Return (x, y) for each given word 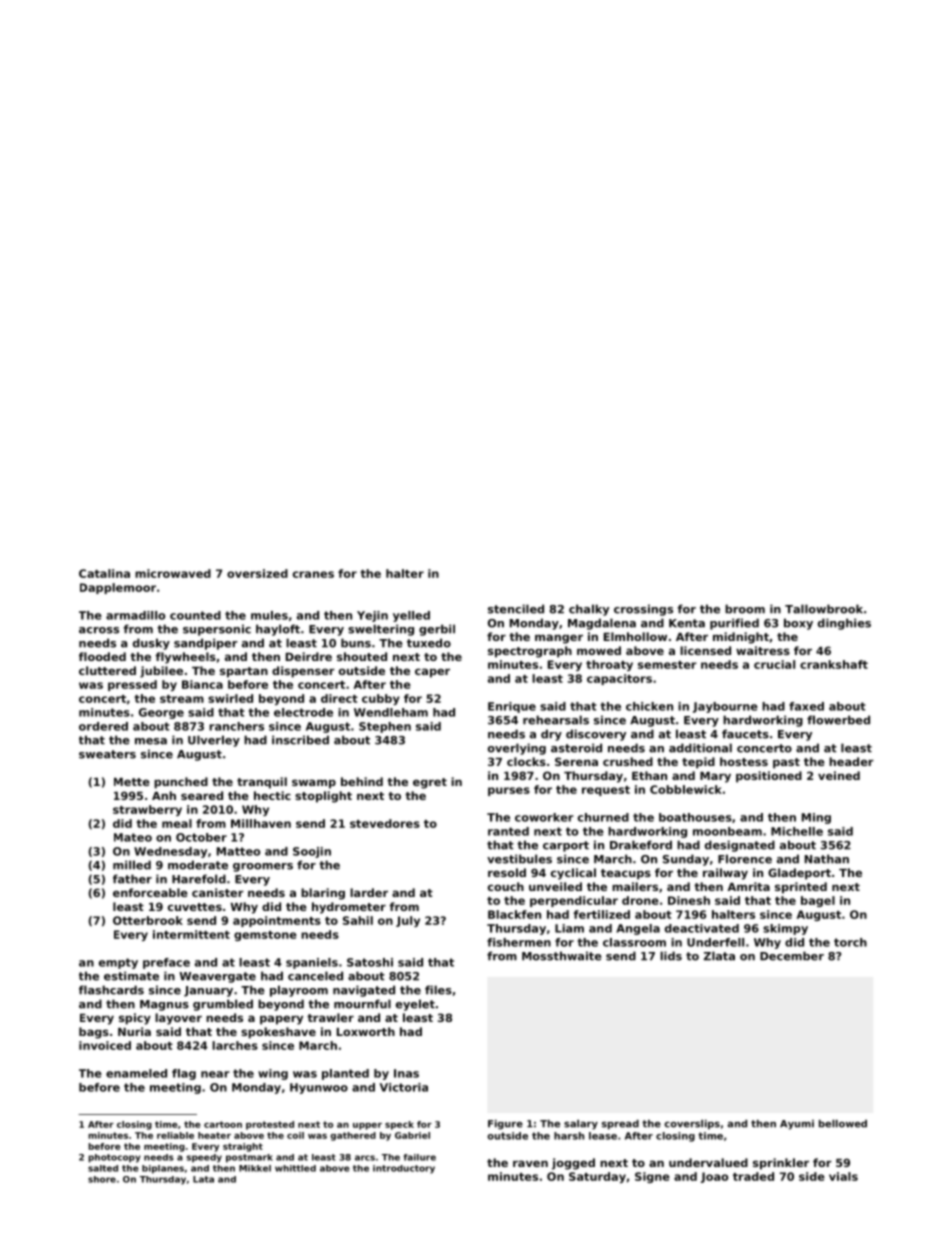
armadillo (135, 615)
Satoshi (370, 962)
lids (671, 956)
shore (102, 1179)
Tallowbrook (824, 609)
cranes (313, 574)
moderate (198, 865)
